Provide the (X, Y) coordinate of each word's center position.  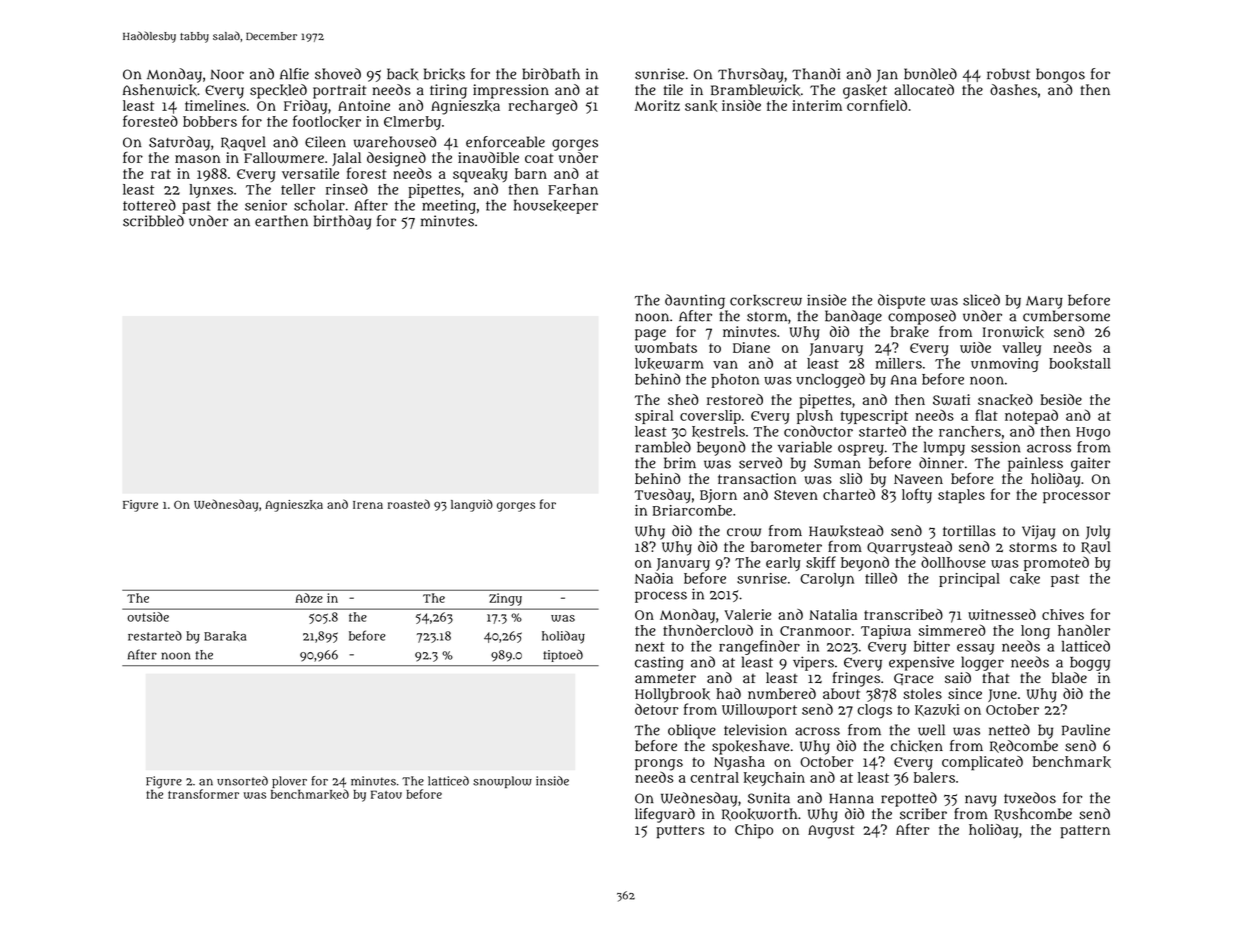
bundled (930, 74)
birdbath (551, 74)
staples (961, 496)
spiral (654, 417)
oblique (692, 731)
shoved (338, 74)
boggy (1090, 664)
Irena (368, 505)
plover (289, 782)
